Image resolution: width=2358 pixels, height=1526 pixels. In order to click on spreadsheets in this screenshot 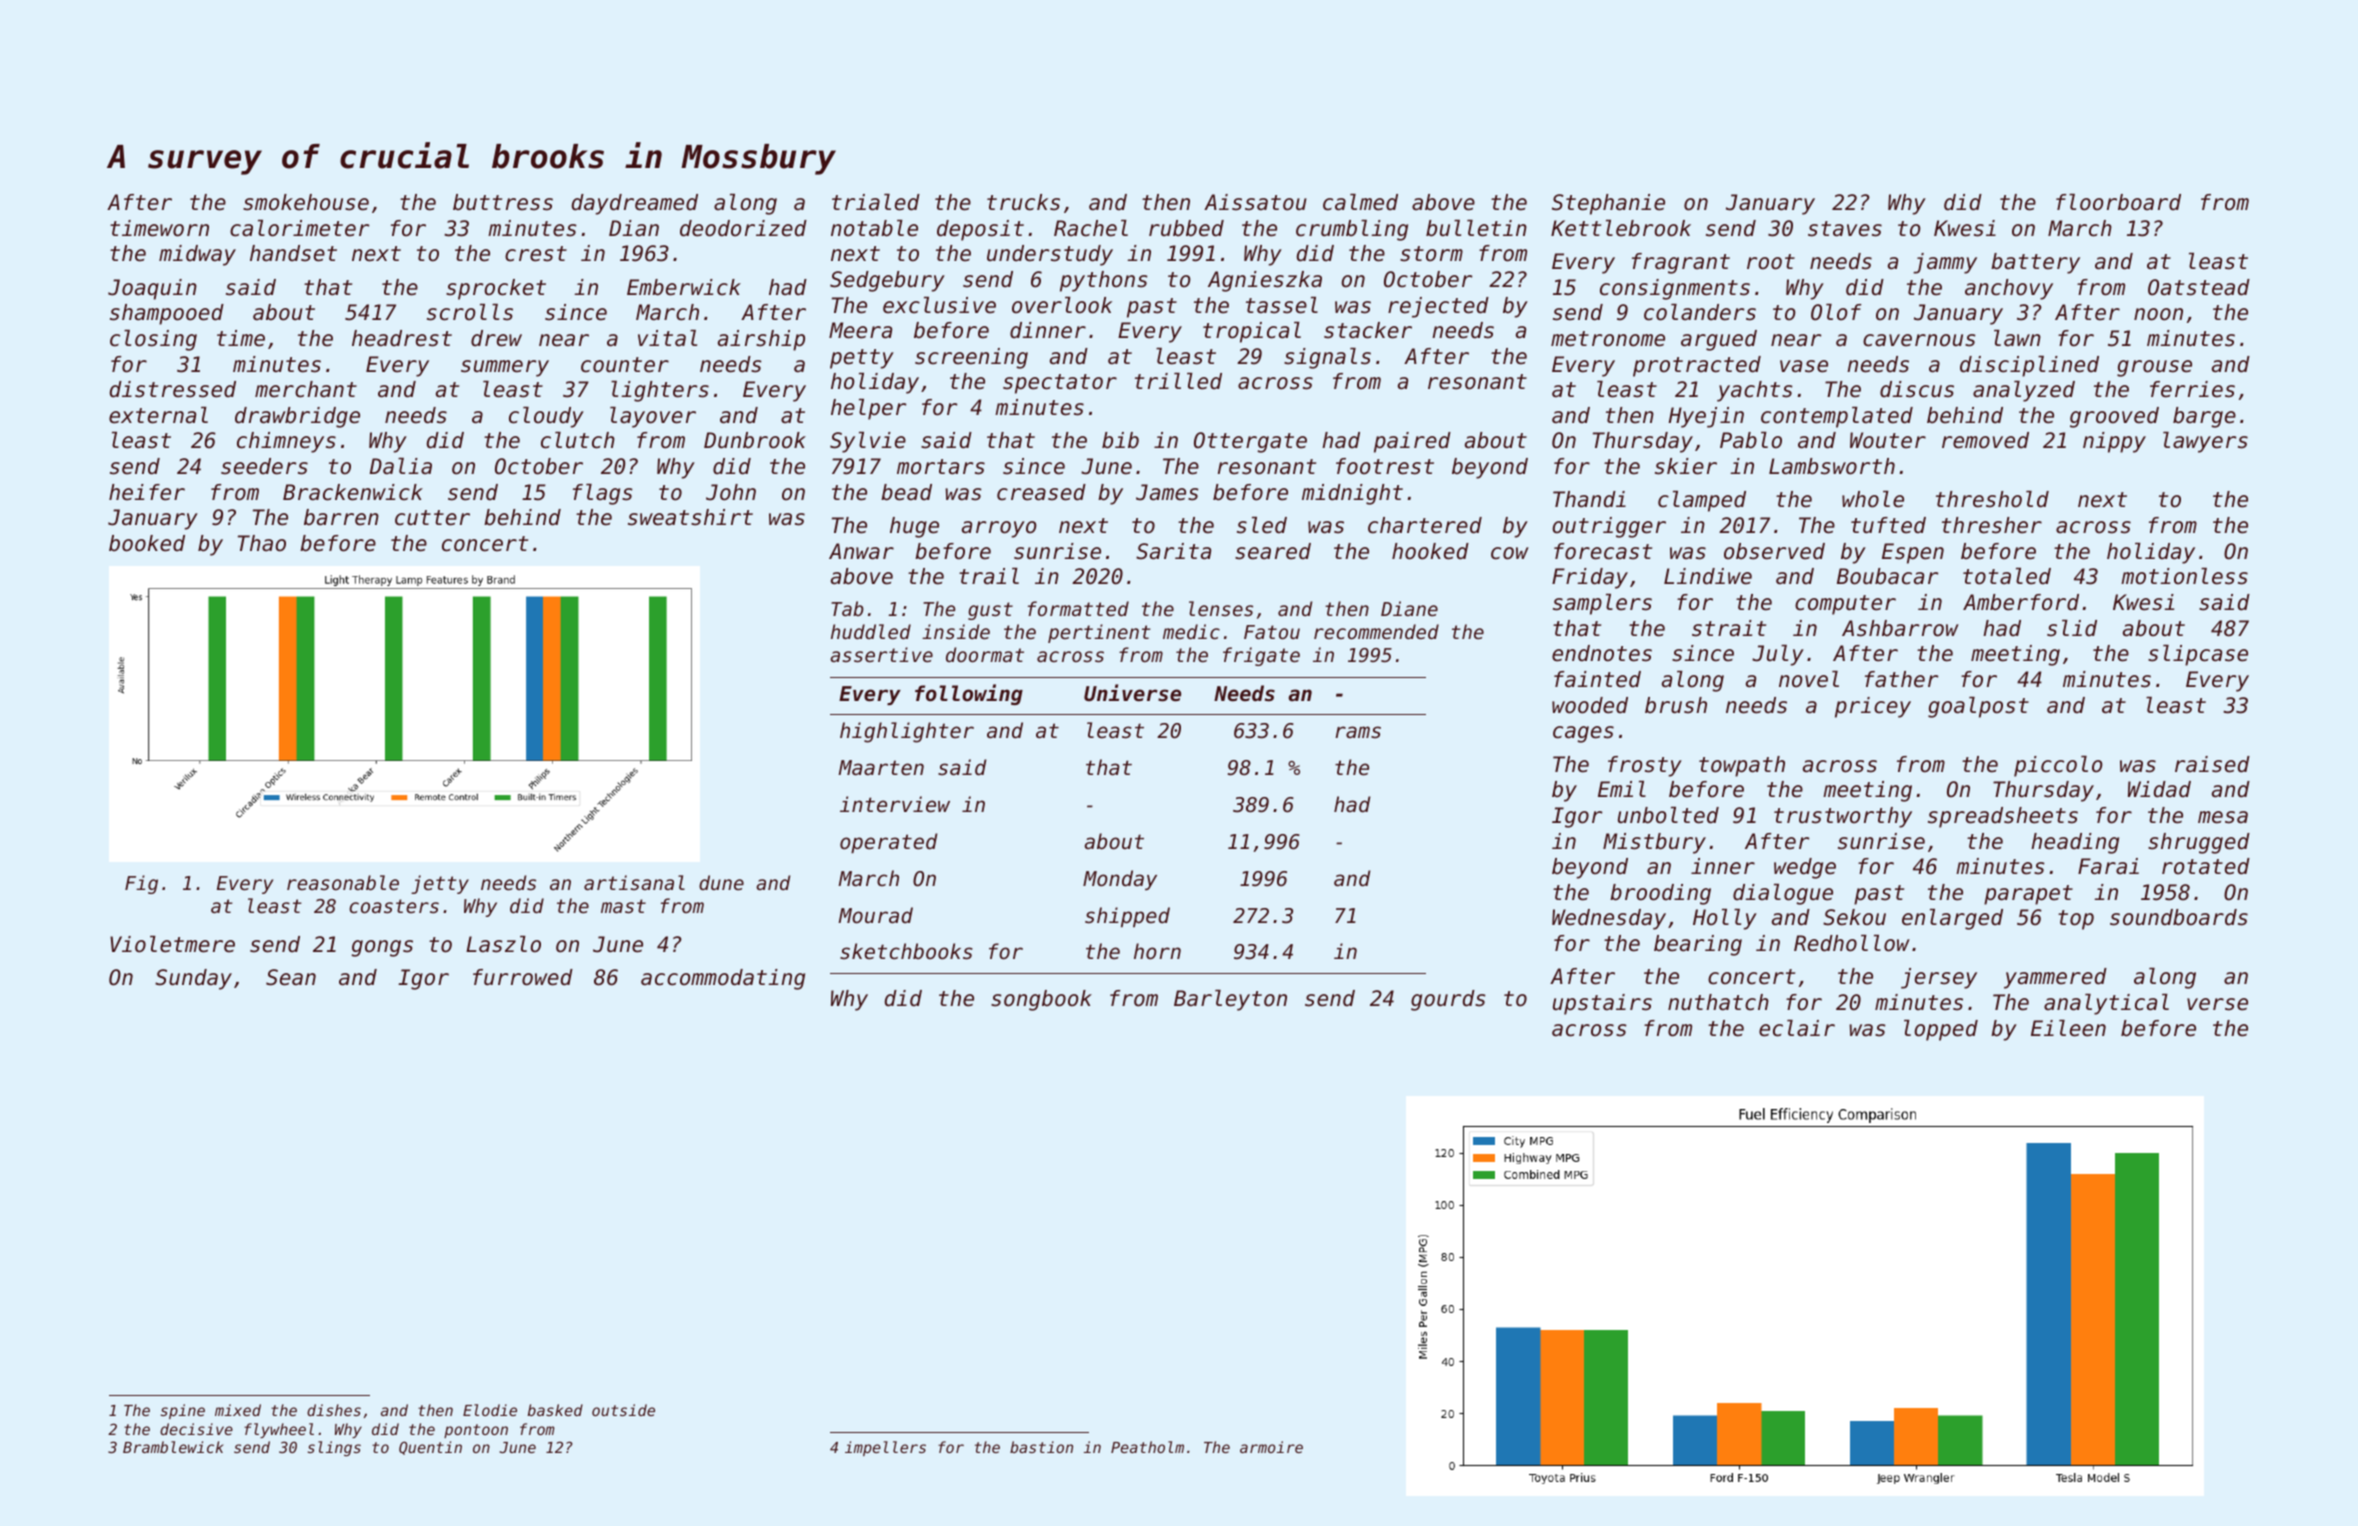, I will do `click(2003, 817)`.
